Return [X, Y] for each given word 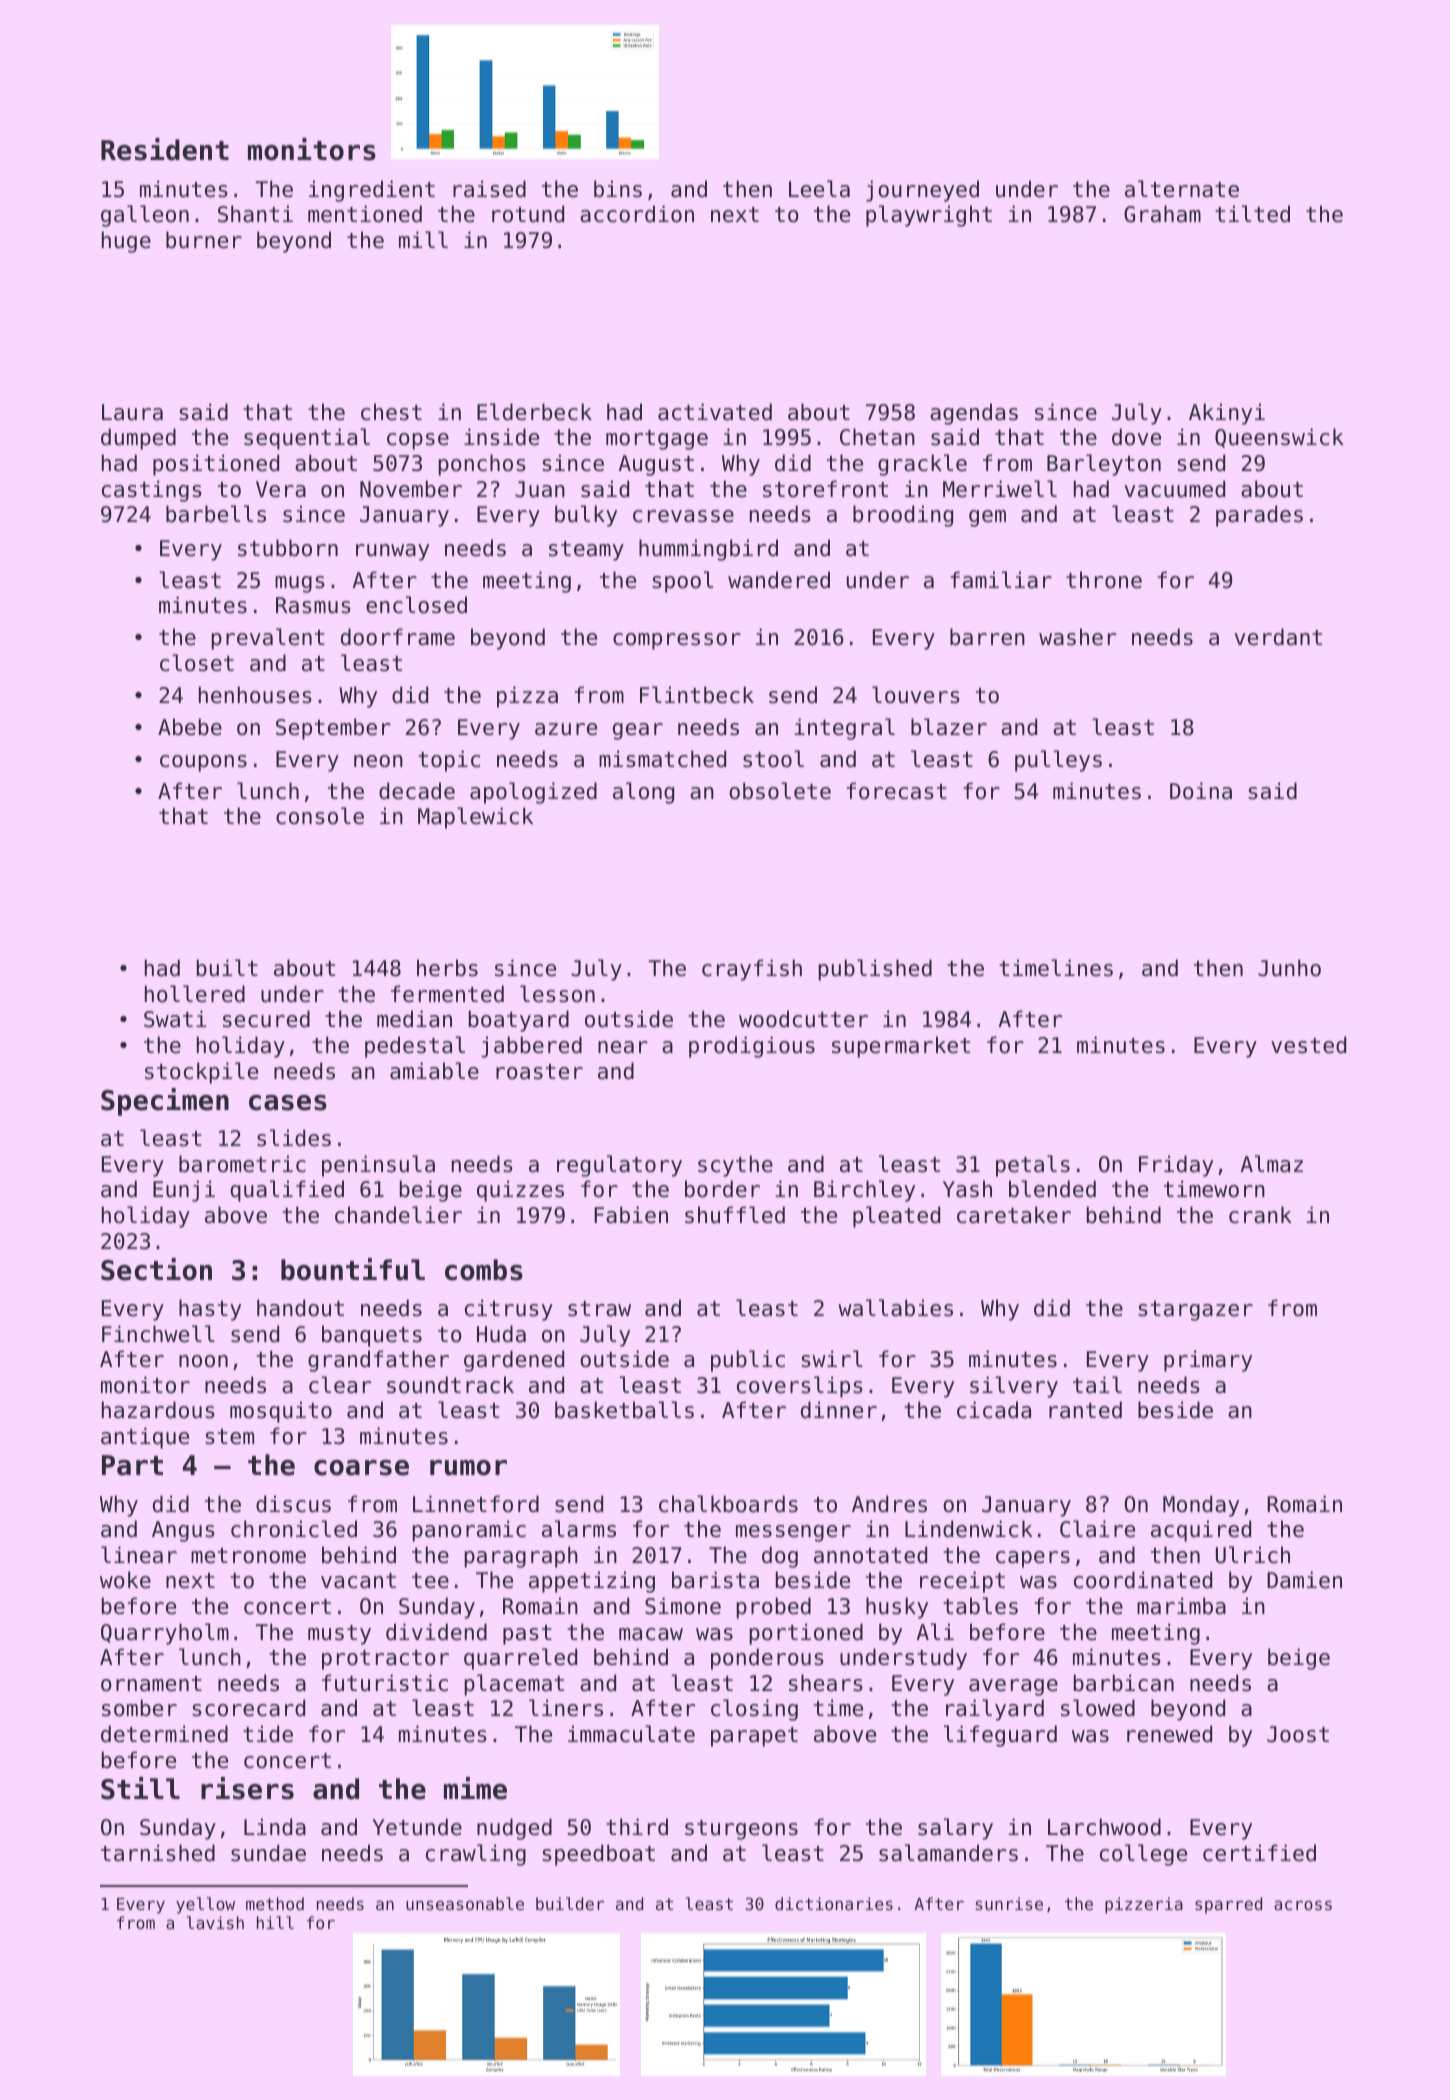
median [414, 1019]
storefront [825, 489]
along [643, 793]
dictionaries [834, 1903]
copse [418, 441]
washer [1077, 637]
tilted [1252, 214]
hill [275, 1922]
